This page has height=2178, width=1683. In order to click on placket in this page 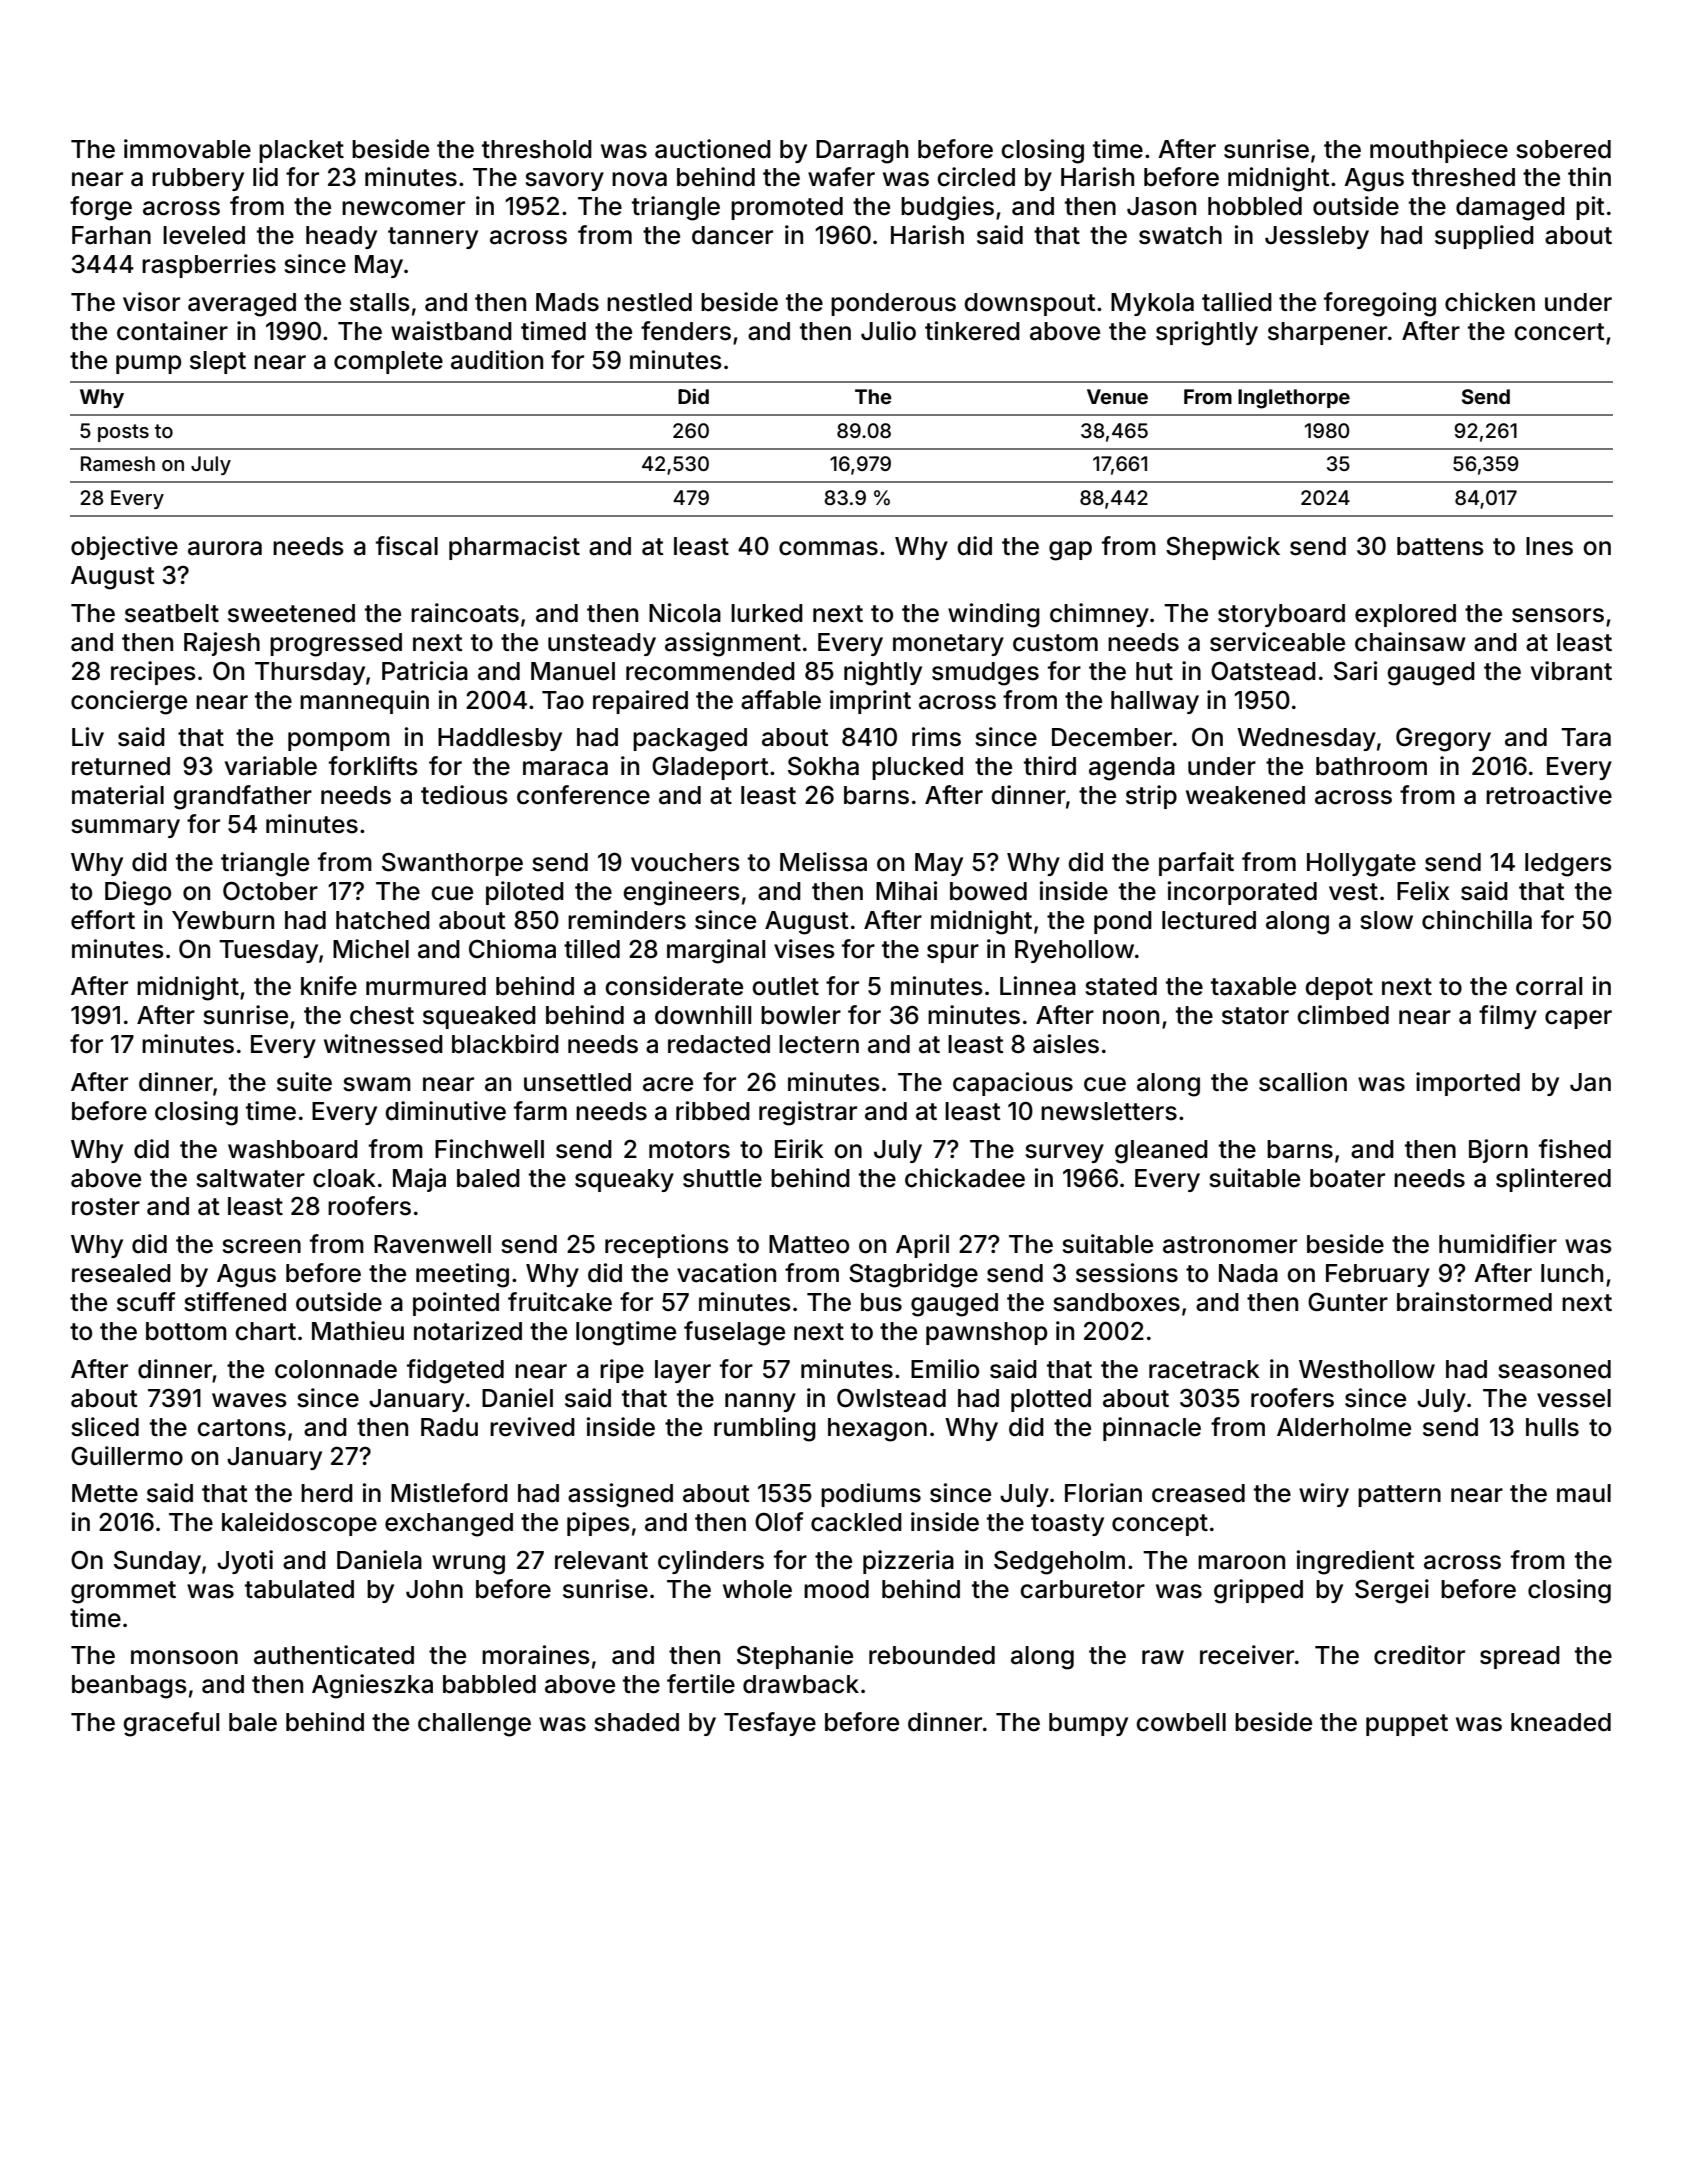, I will do `click(301, 151)`.
